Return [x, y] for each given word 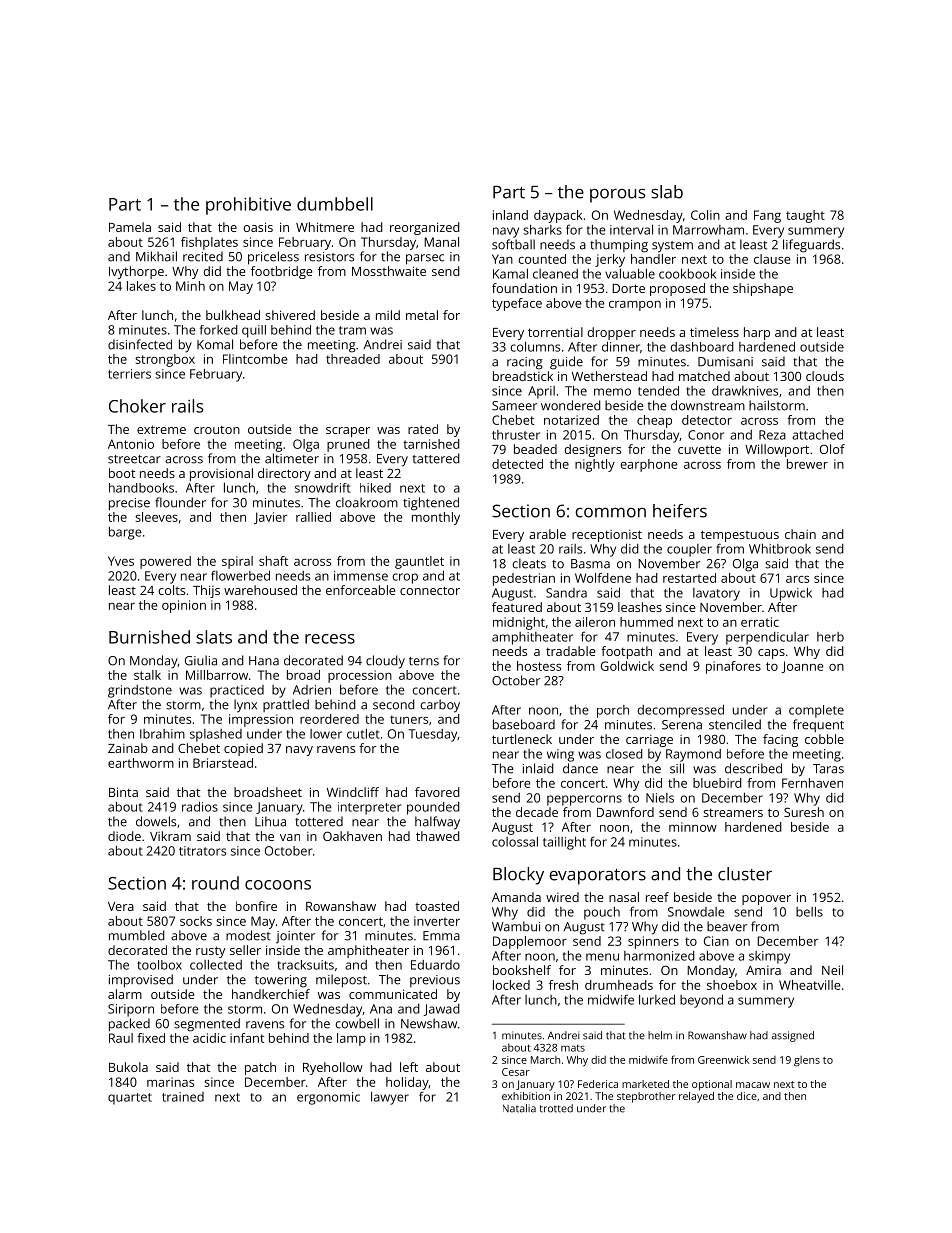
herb [830, 637]
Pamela [130, 227]
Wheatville [809, 985]
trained [183, 1097]
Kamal [510, 274]
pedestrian [524, 579]
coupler [689, 550]
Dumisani [725, 362]
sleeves [156, 517]
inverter [437, 921]
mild [388, 315]
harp [757, 333]
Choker [137, 406]
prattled [286, 705]
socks [196, 921]
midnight [519, 623]
